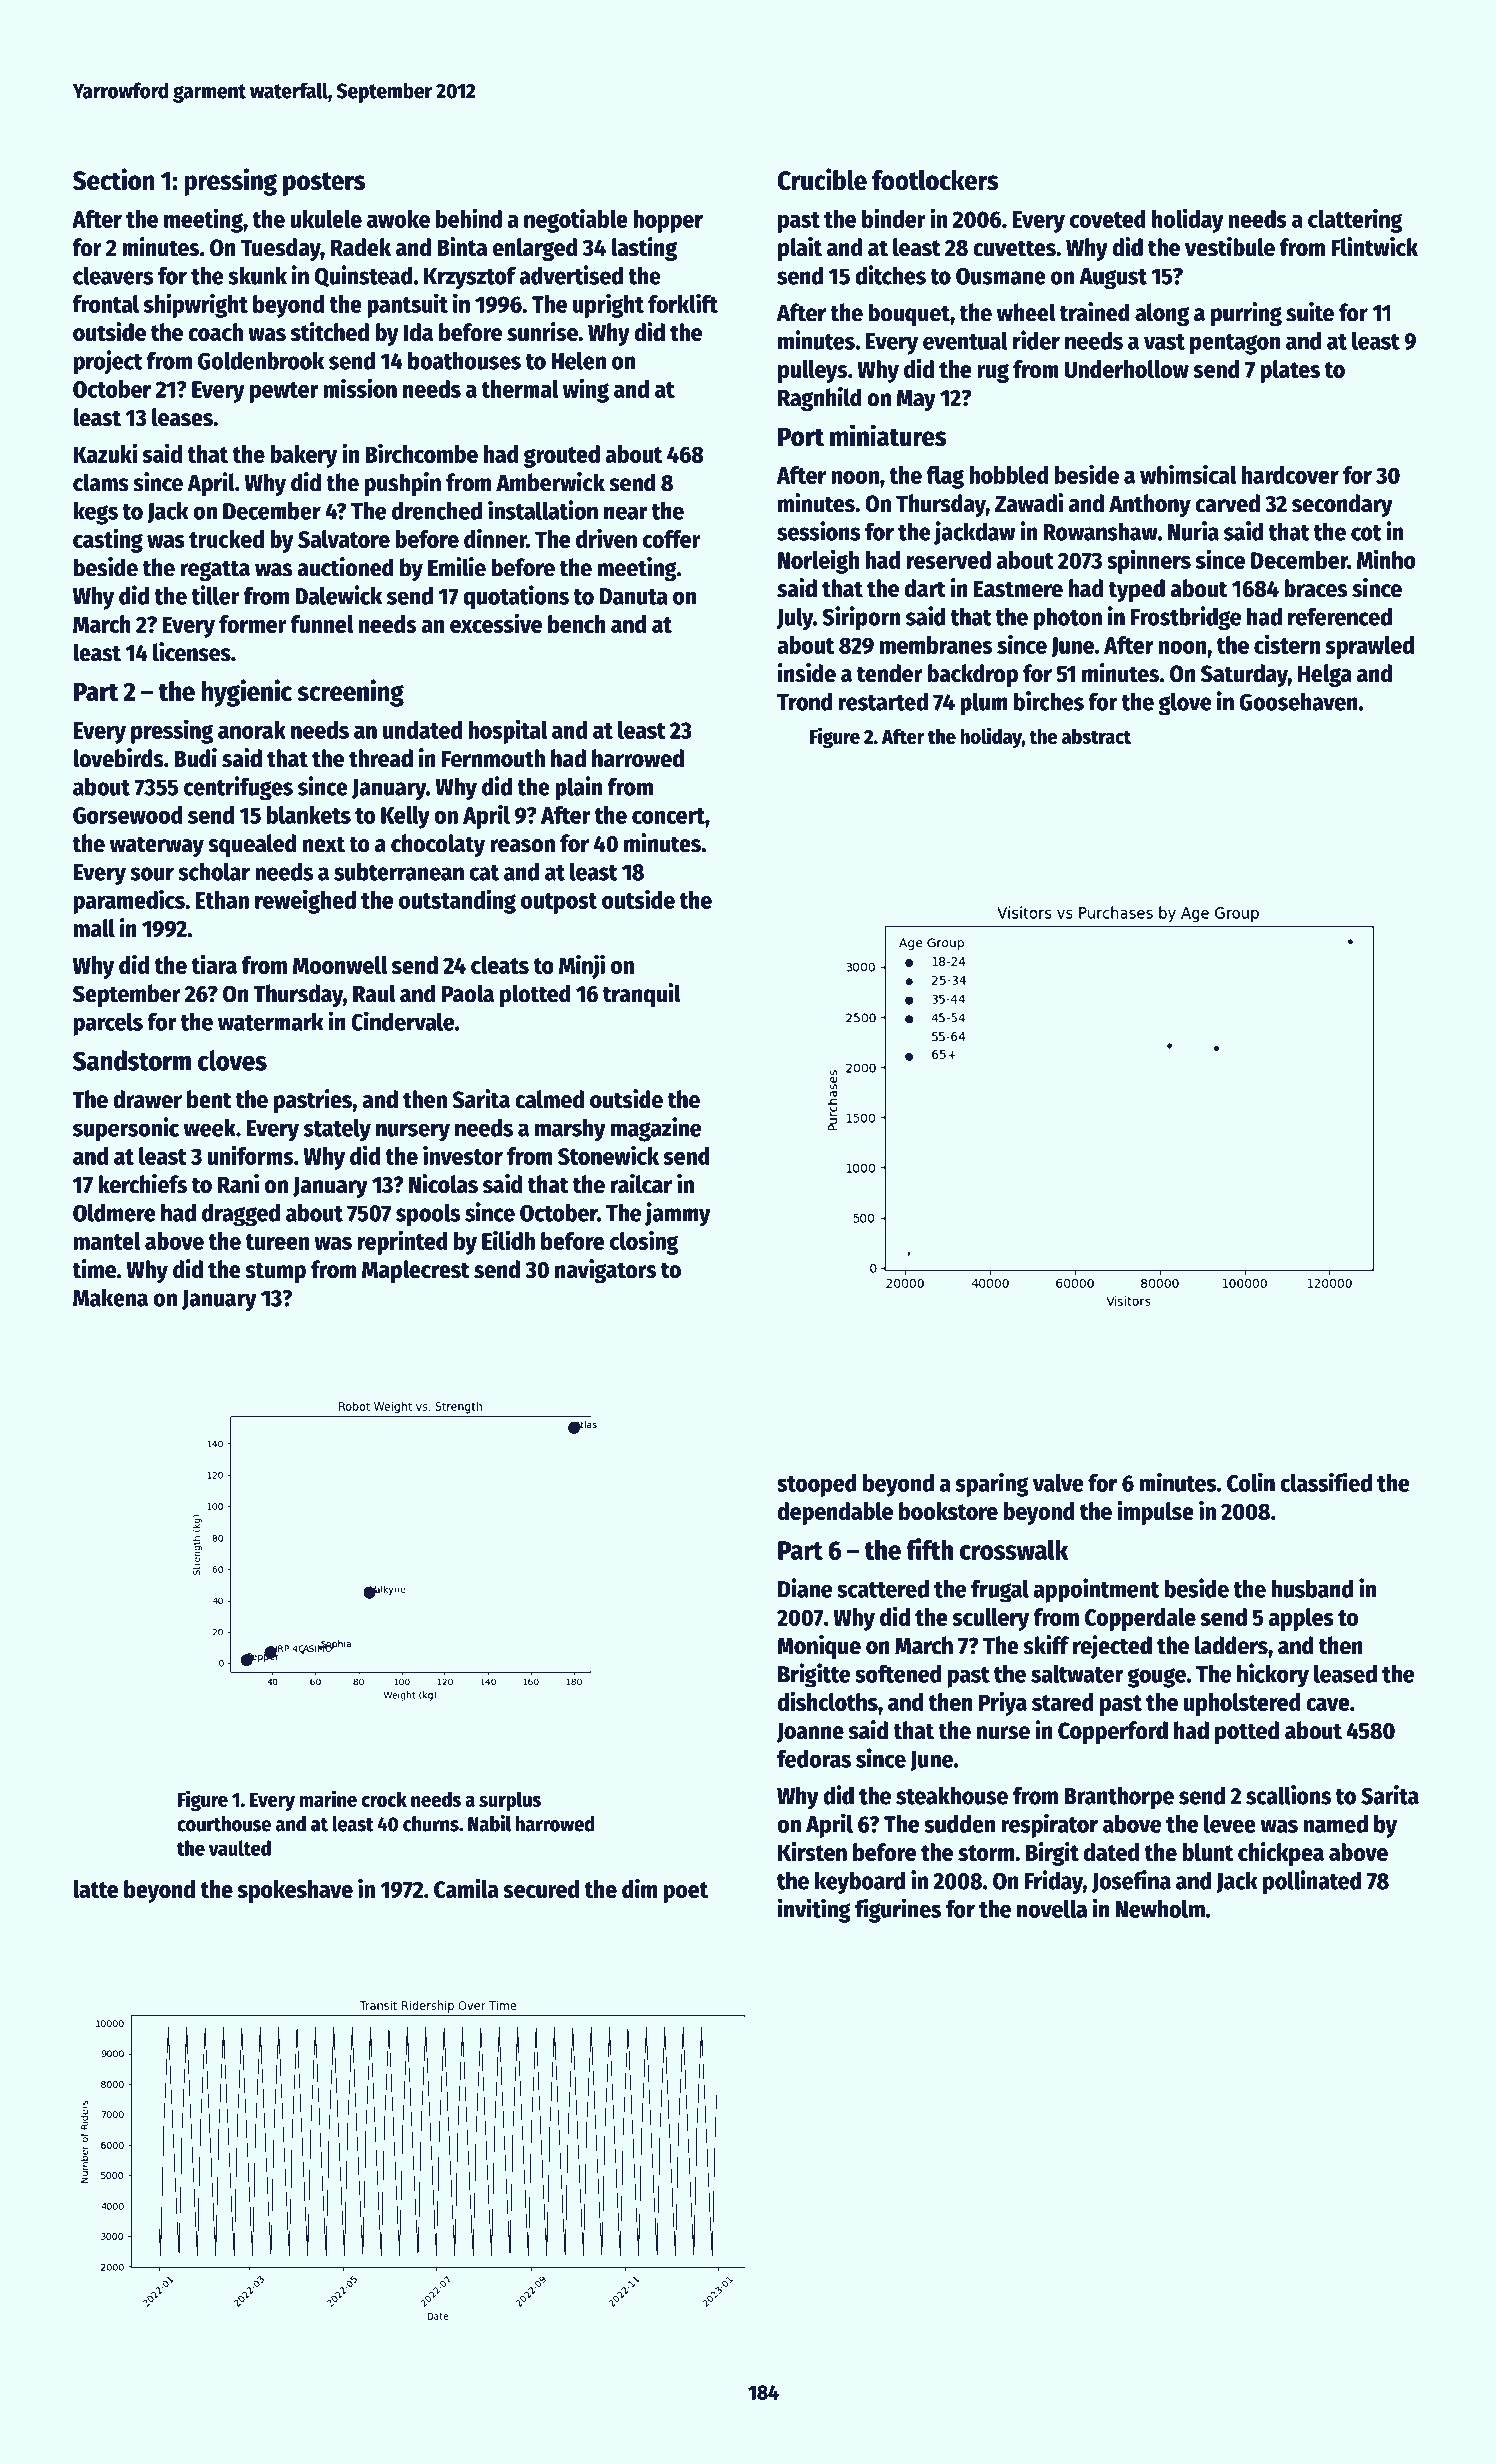 The image size is (1496, 2464). Describe the element at coordinates (605, 1271) in the screenshot. I see `navigators` at that location.
